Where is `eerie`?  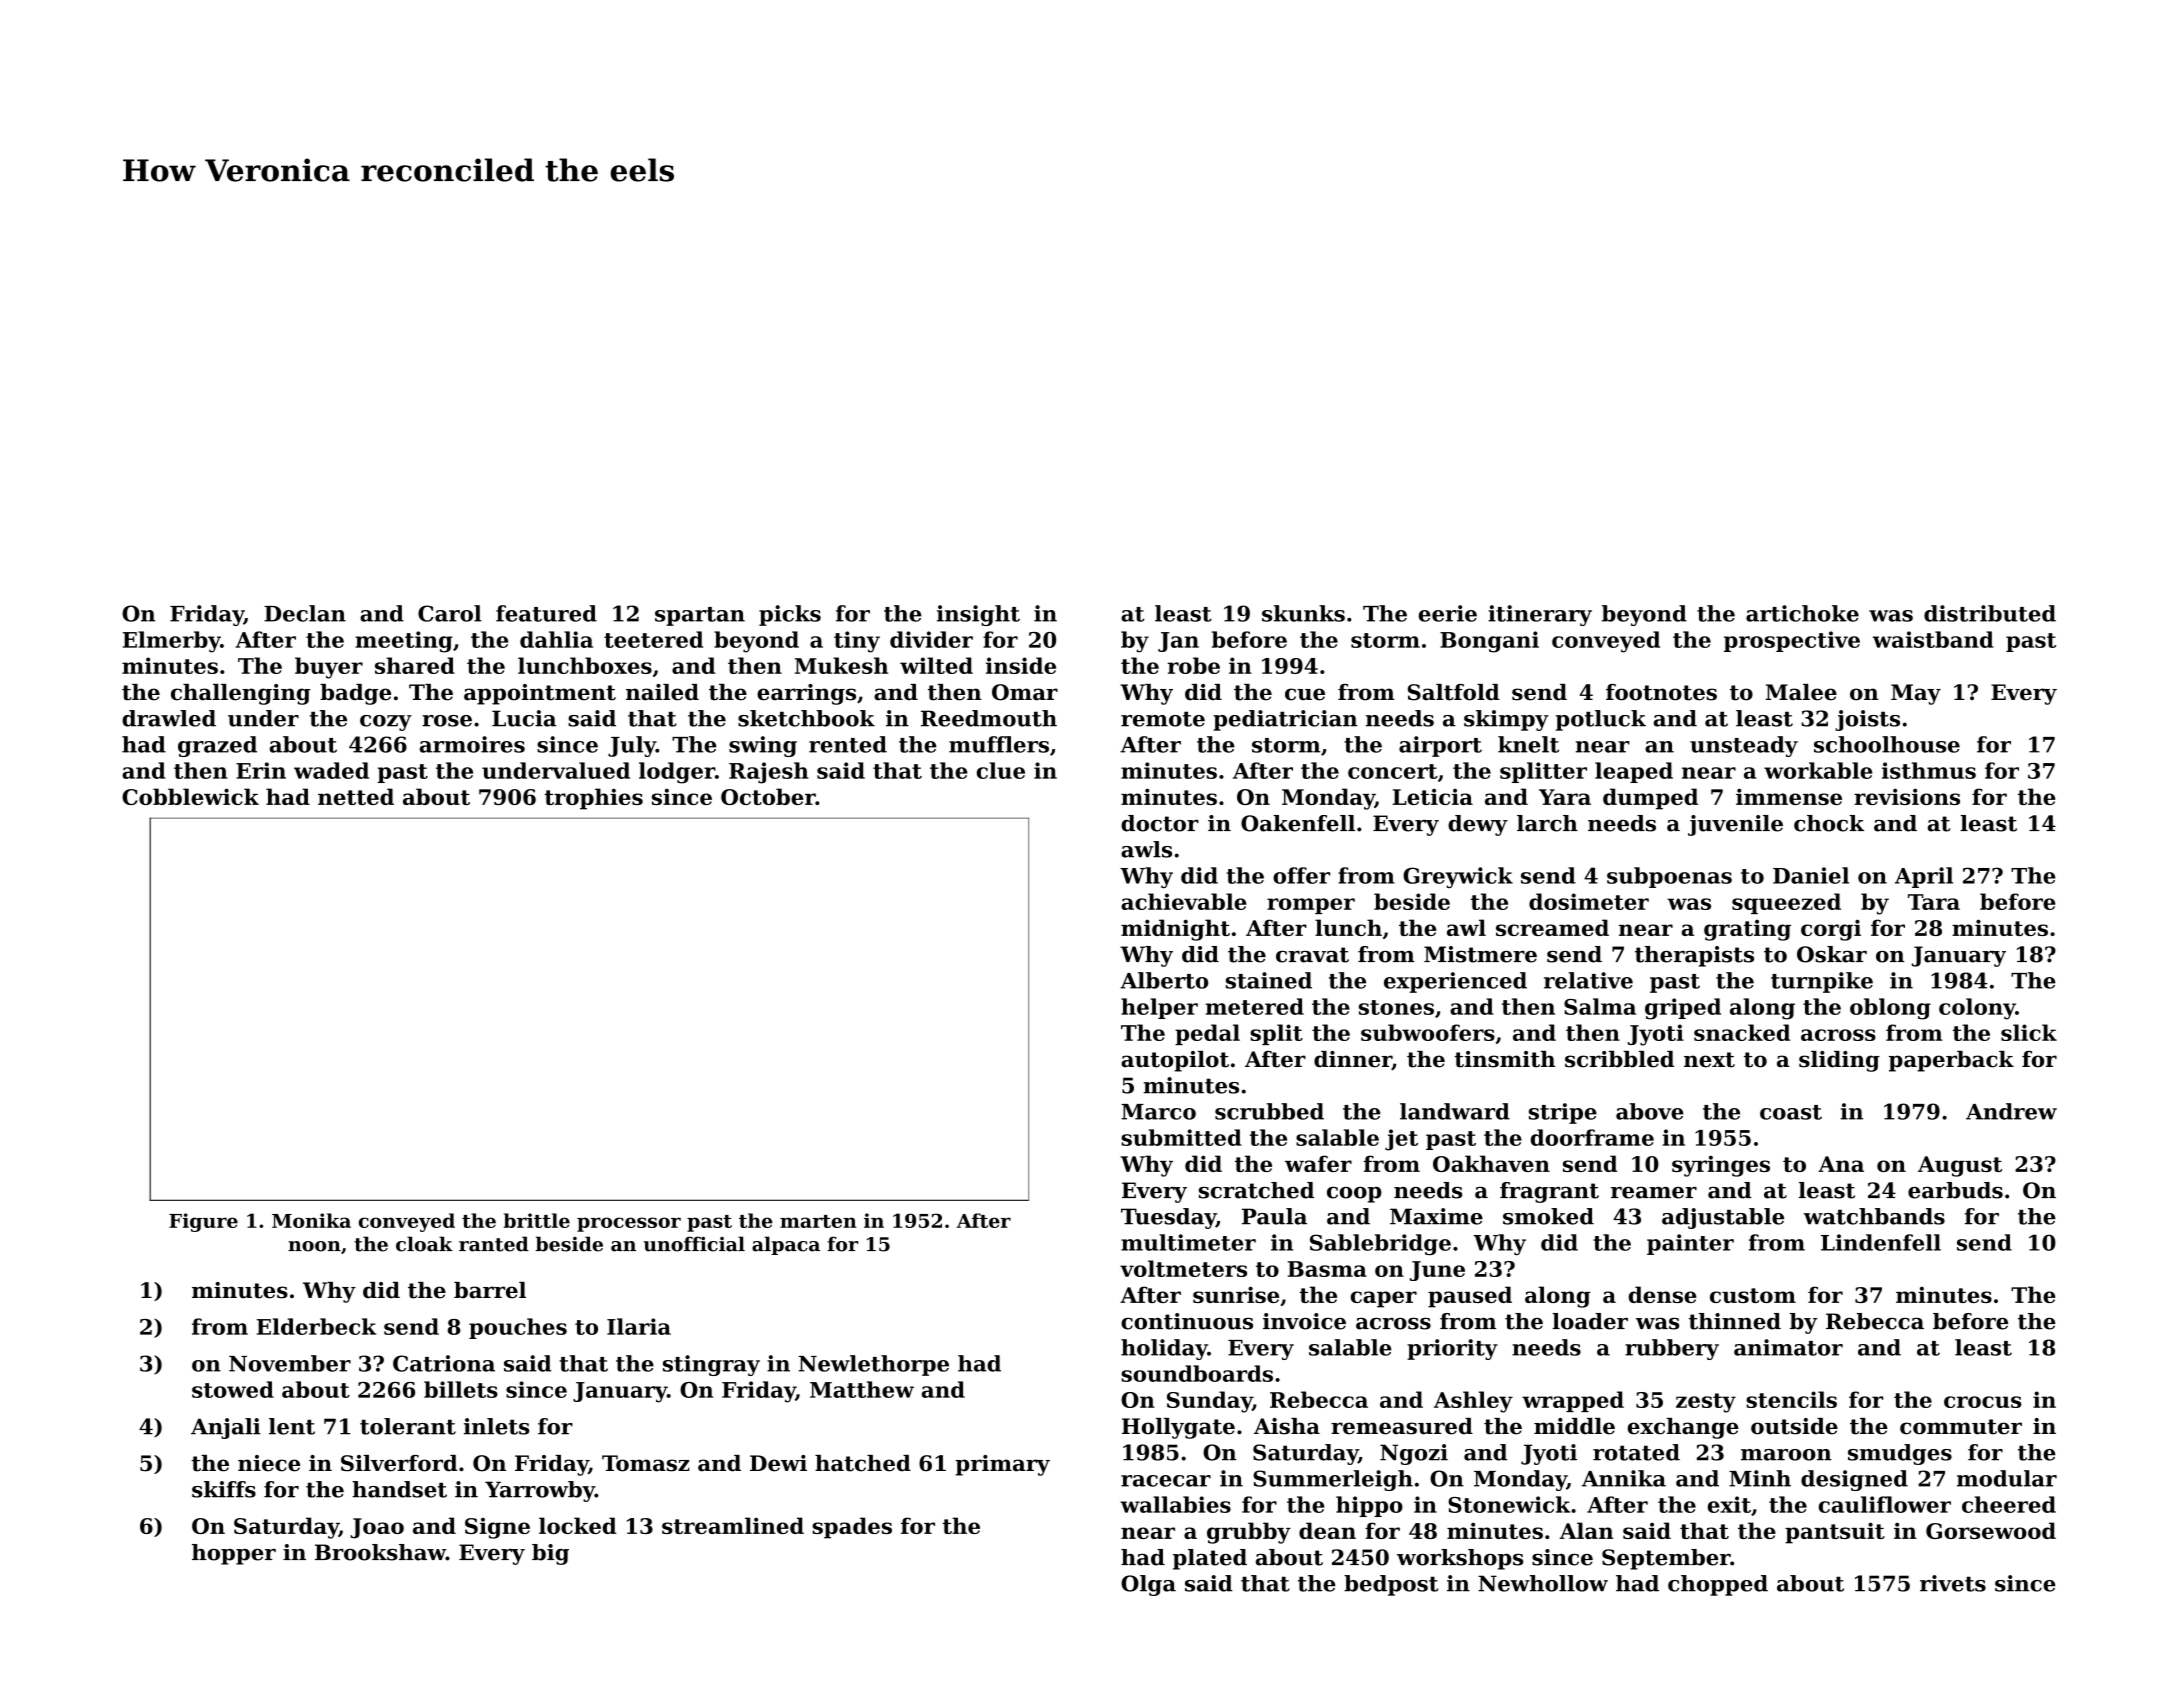
eerie is located at coordinates (1448, 613).
